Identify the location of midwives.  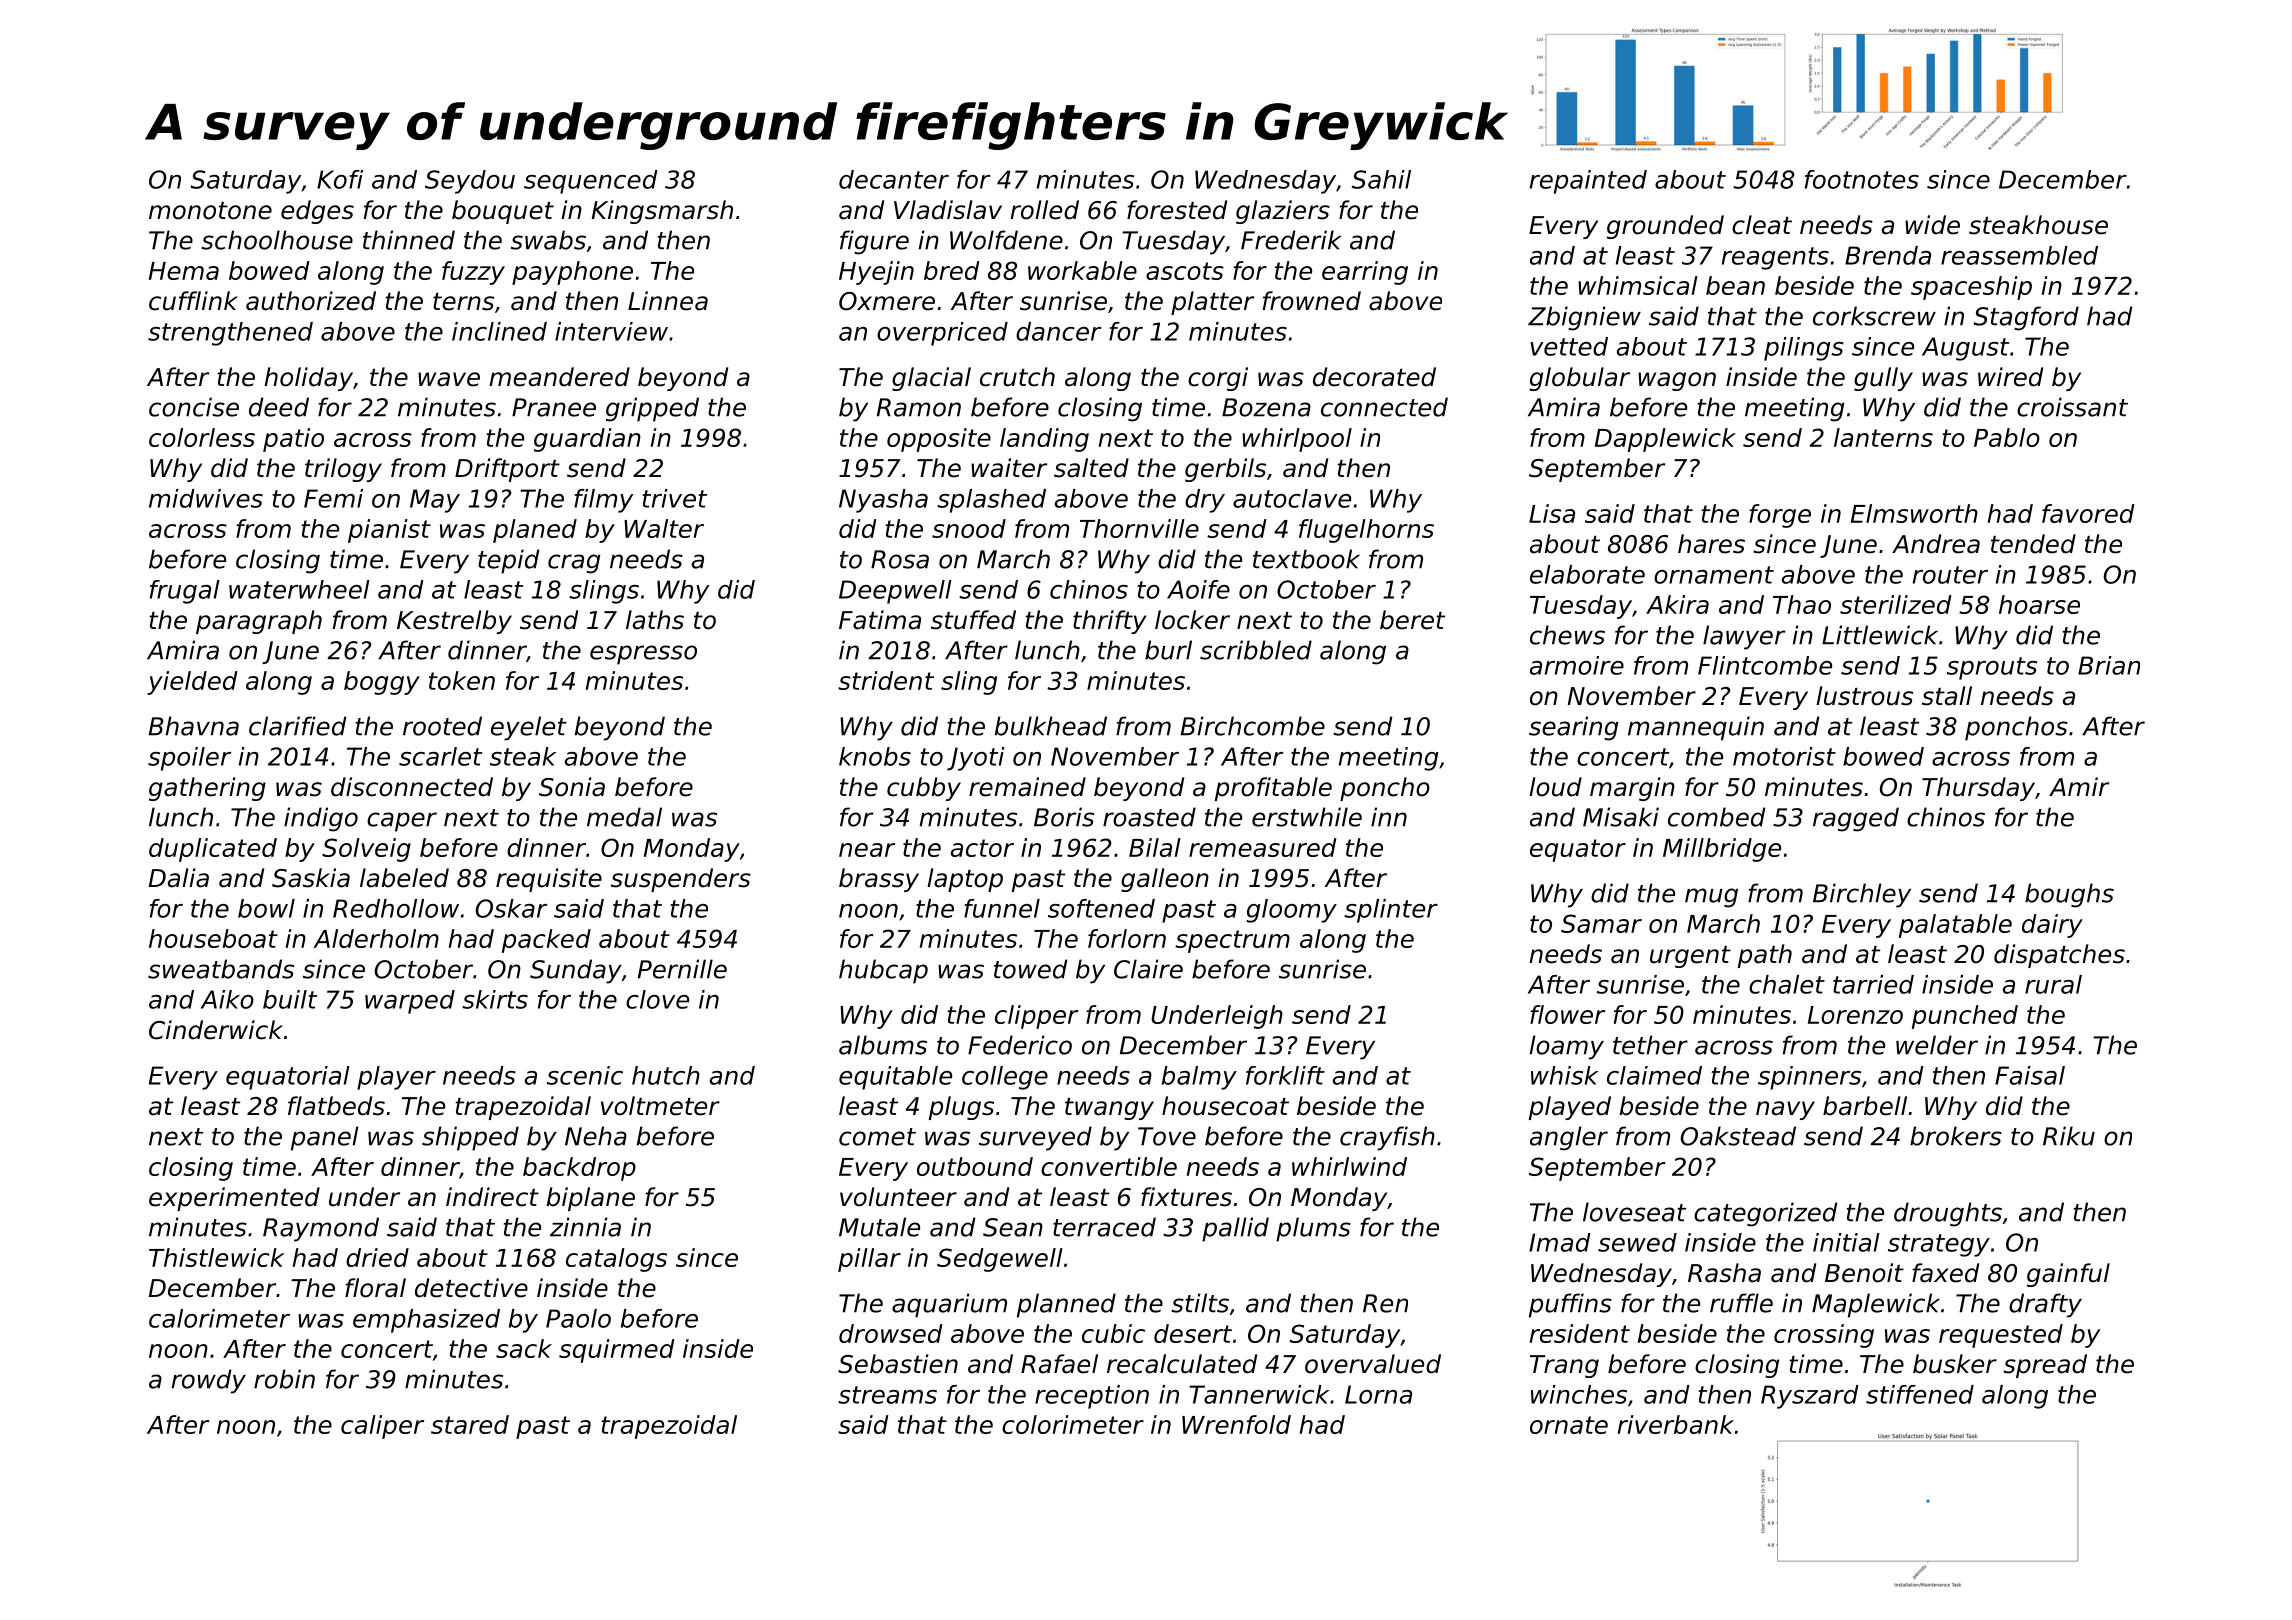
(206, 498).
